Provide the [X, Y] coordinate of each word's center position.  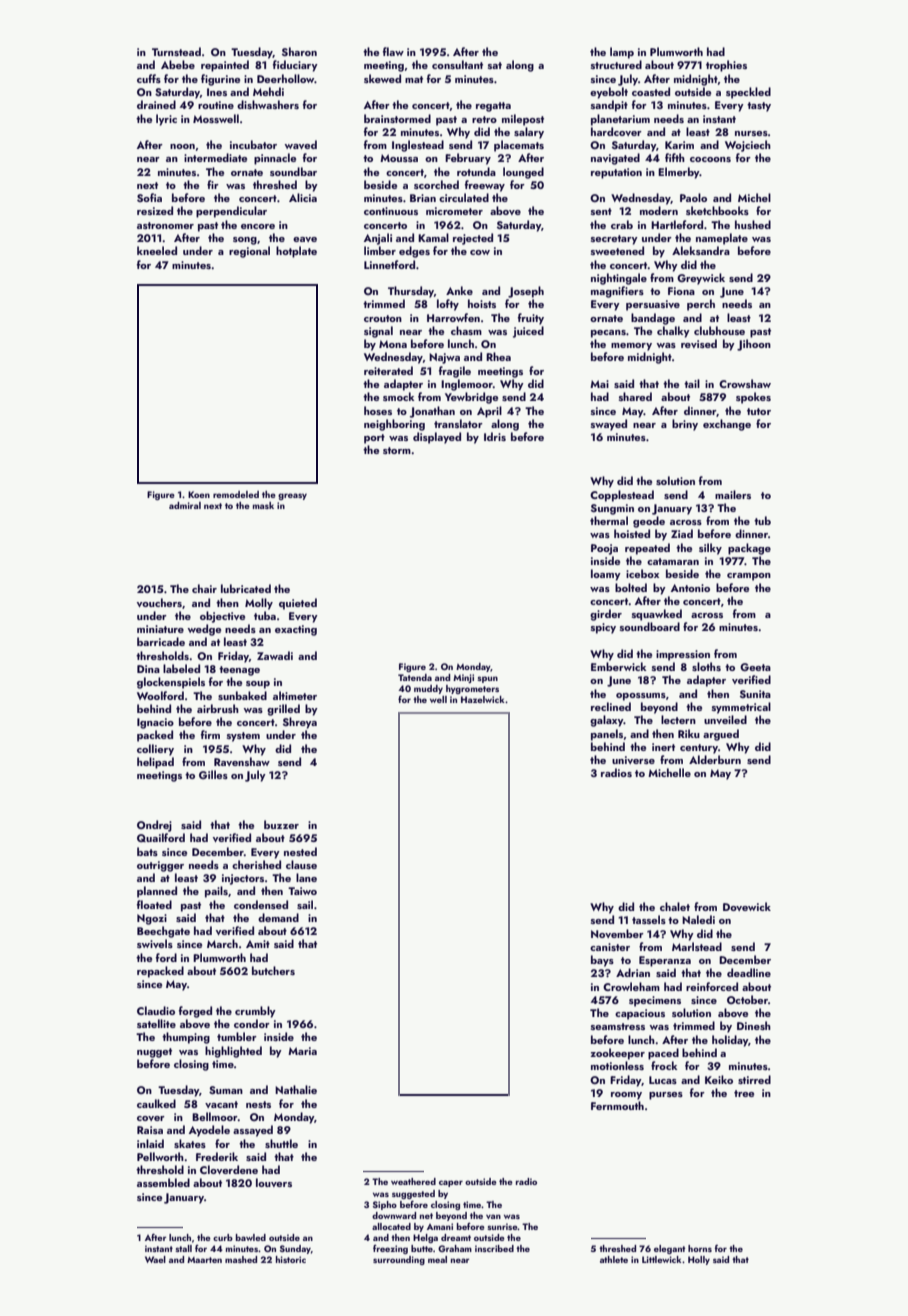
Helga [425, 1238]
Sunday [295, 1249]
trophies [726, 66]
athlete [614, 1259]
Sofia [149, 197]
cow [480, 252]
